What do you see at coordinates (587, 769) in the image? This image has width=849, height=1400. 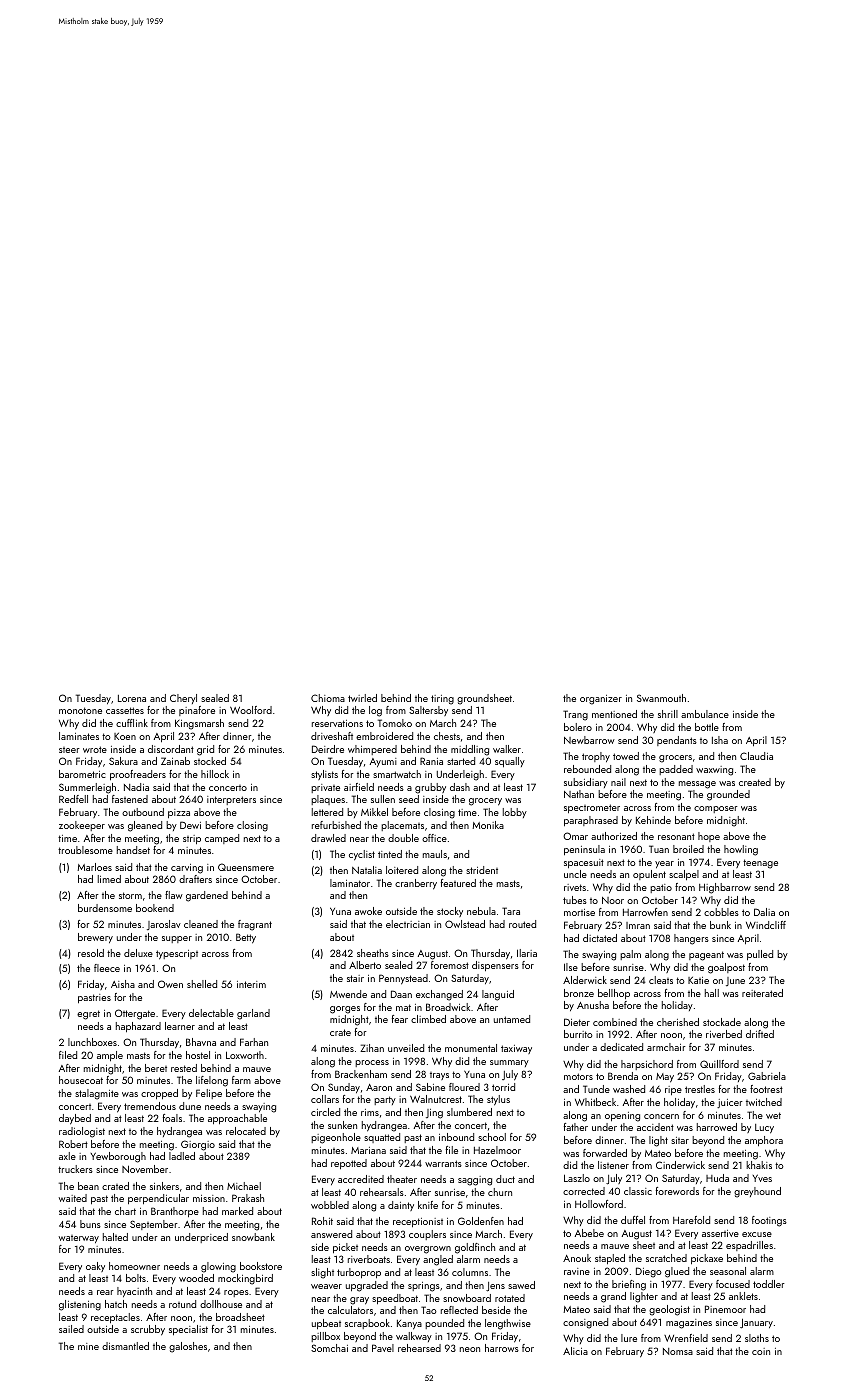 I see `rebounded` at bounding box center [587, 769].
